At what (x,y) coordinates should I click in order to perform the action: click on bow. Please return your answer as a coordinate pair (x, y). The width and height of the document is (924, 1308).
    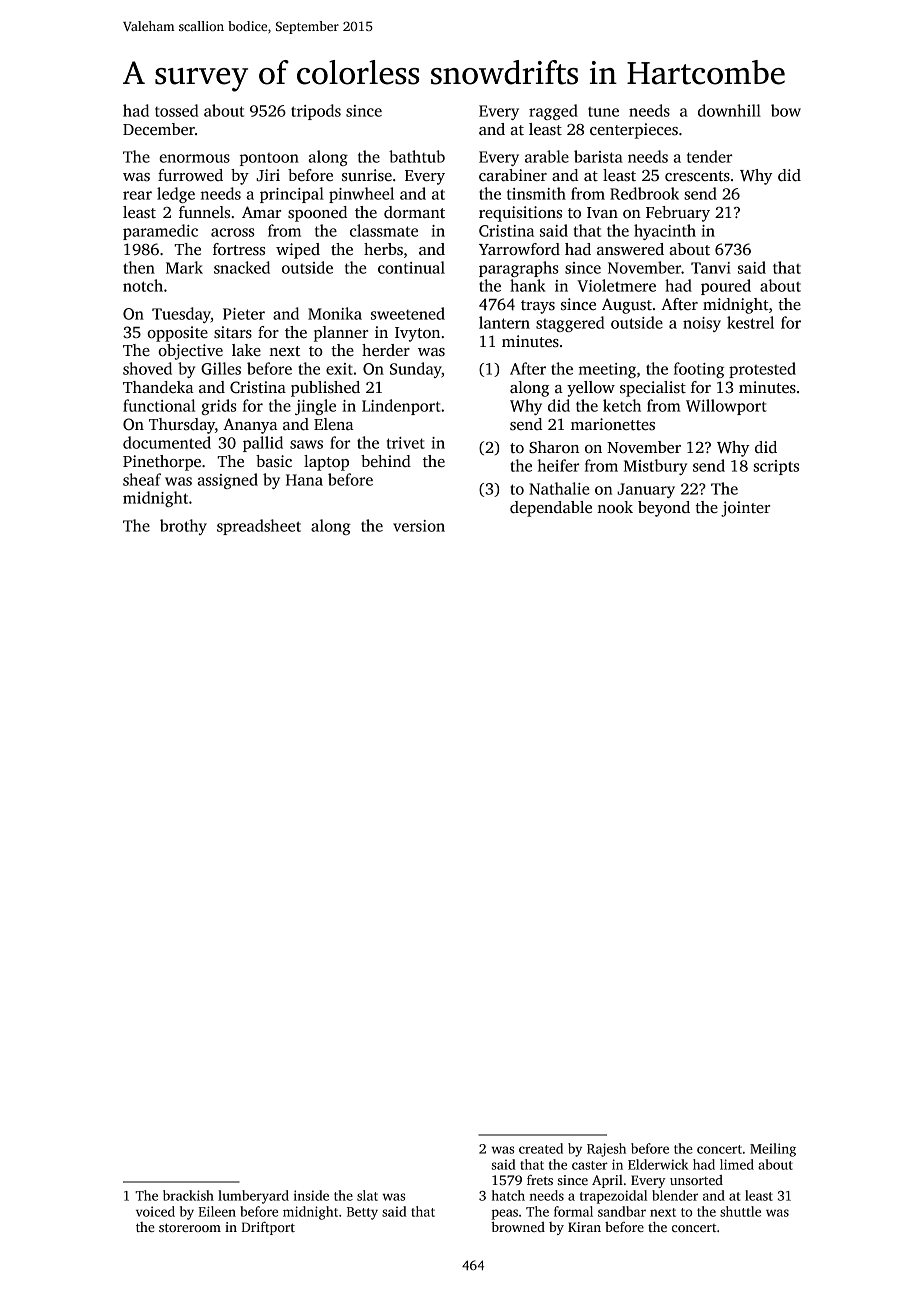
    Looking at the image, I should click on (786, 110).
